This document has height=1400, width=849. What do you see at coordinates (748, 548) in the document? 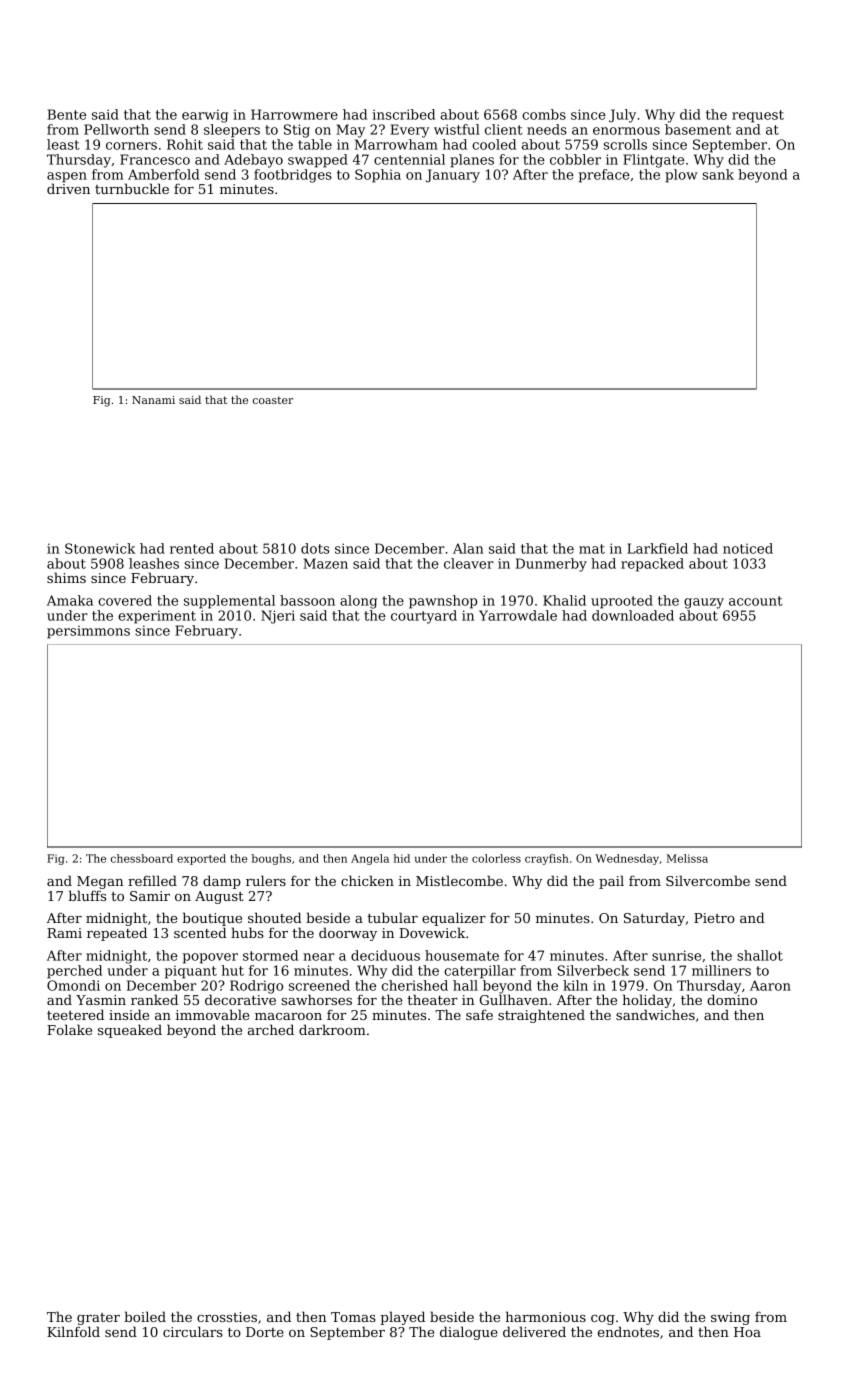
I see `noticed` at bounding box center [748, 548].
